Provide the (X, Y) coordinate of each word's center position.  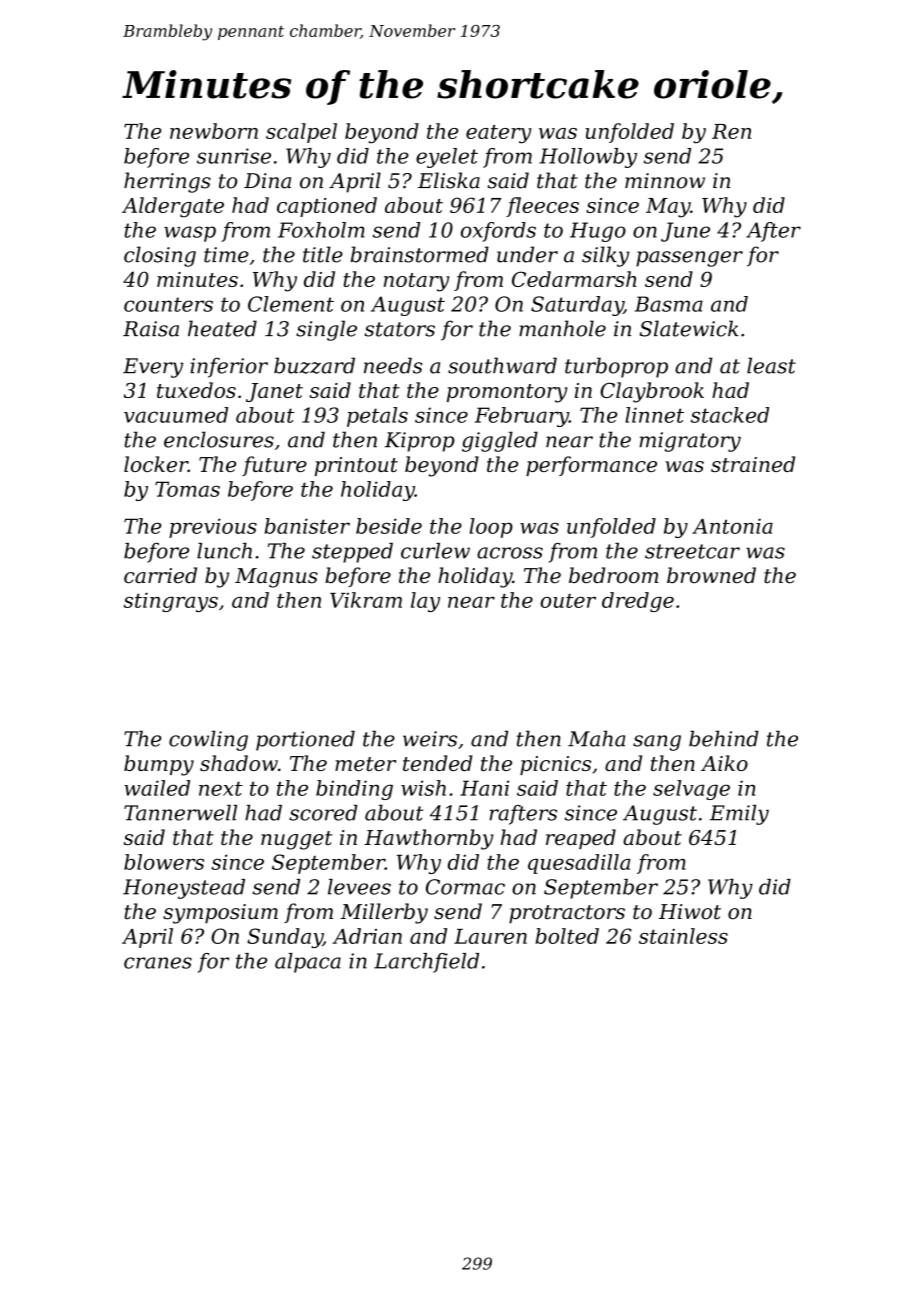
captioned (327, 207)
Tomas (187, 489)
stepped (352, 553)
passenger (689, 259)
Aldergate (173, 207)
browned (711, 575)
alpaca (308, 963)
